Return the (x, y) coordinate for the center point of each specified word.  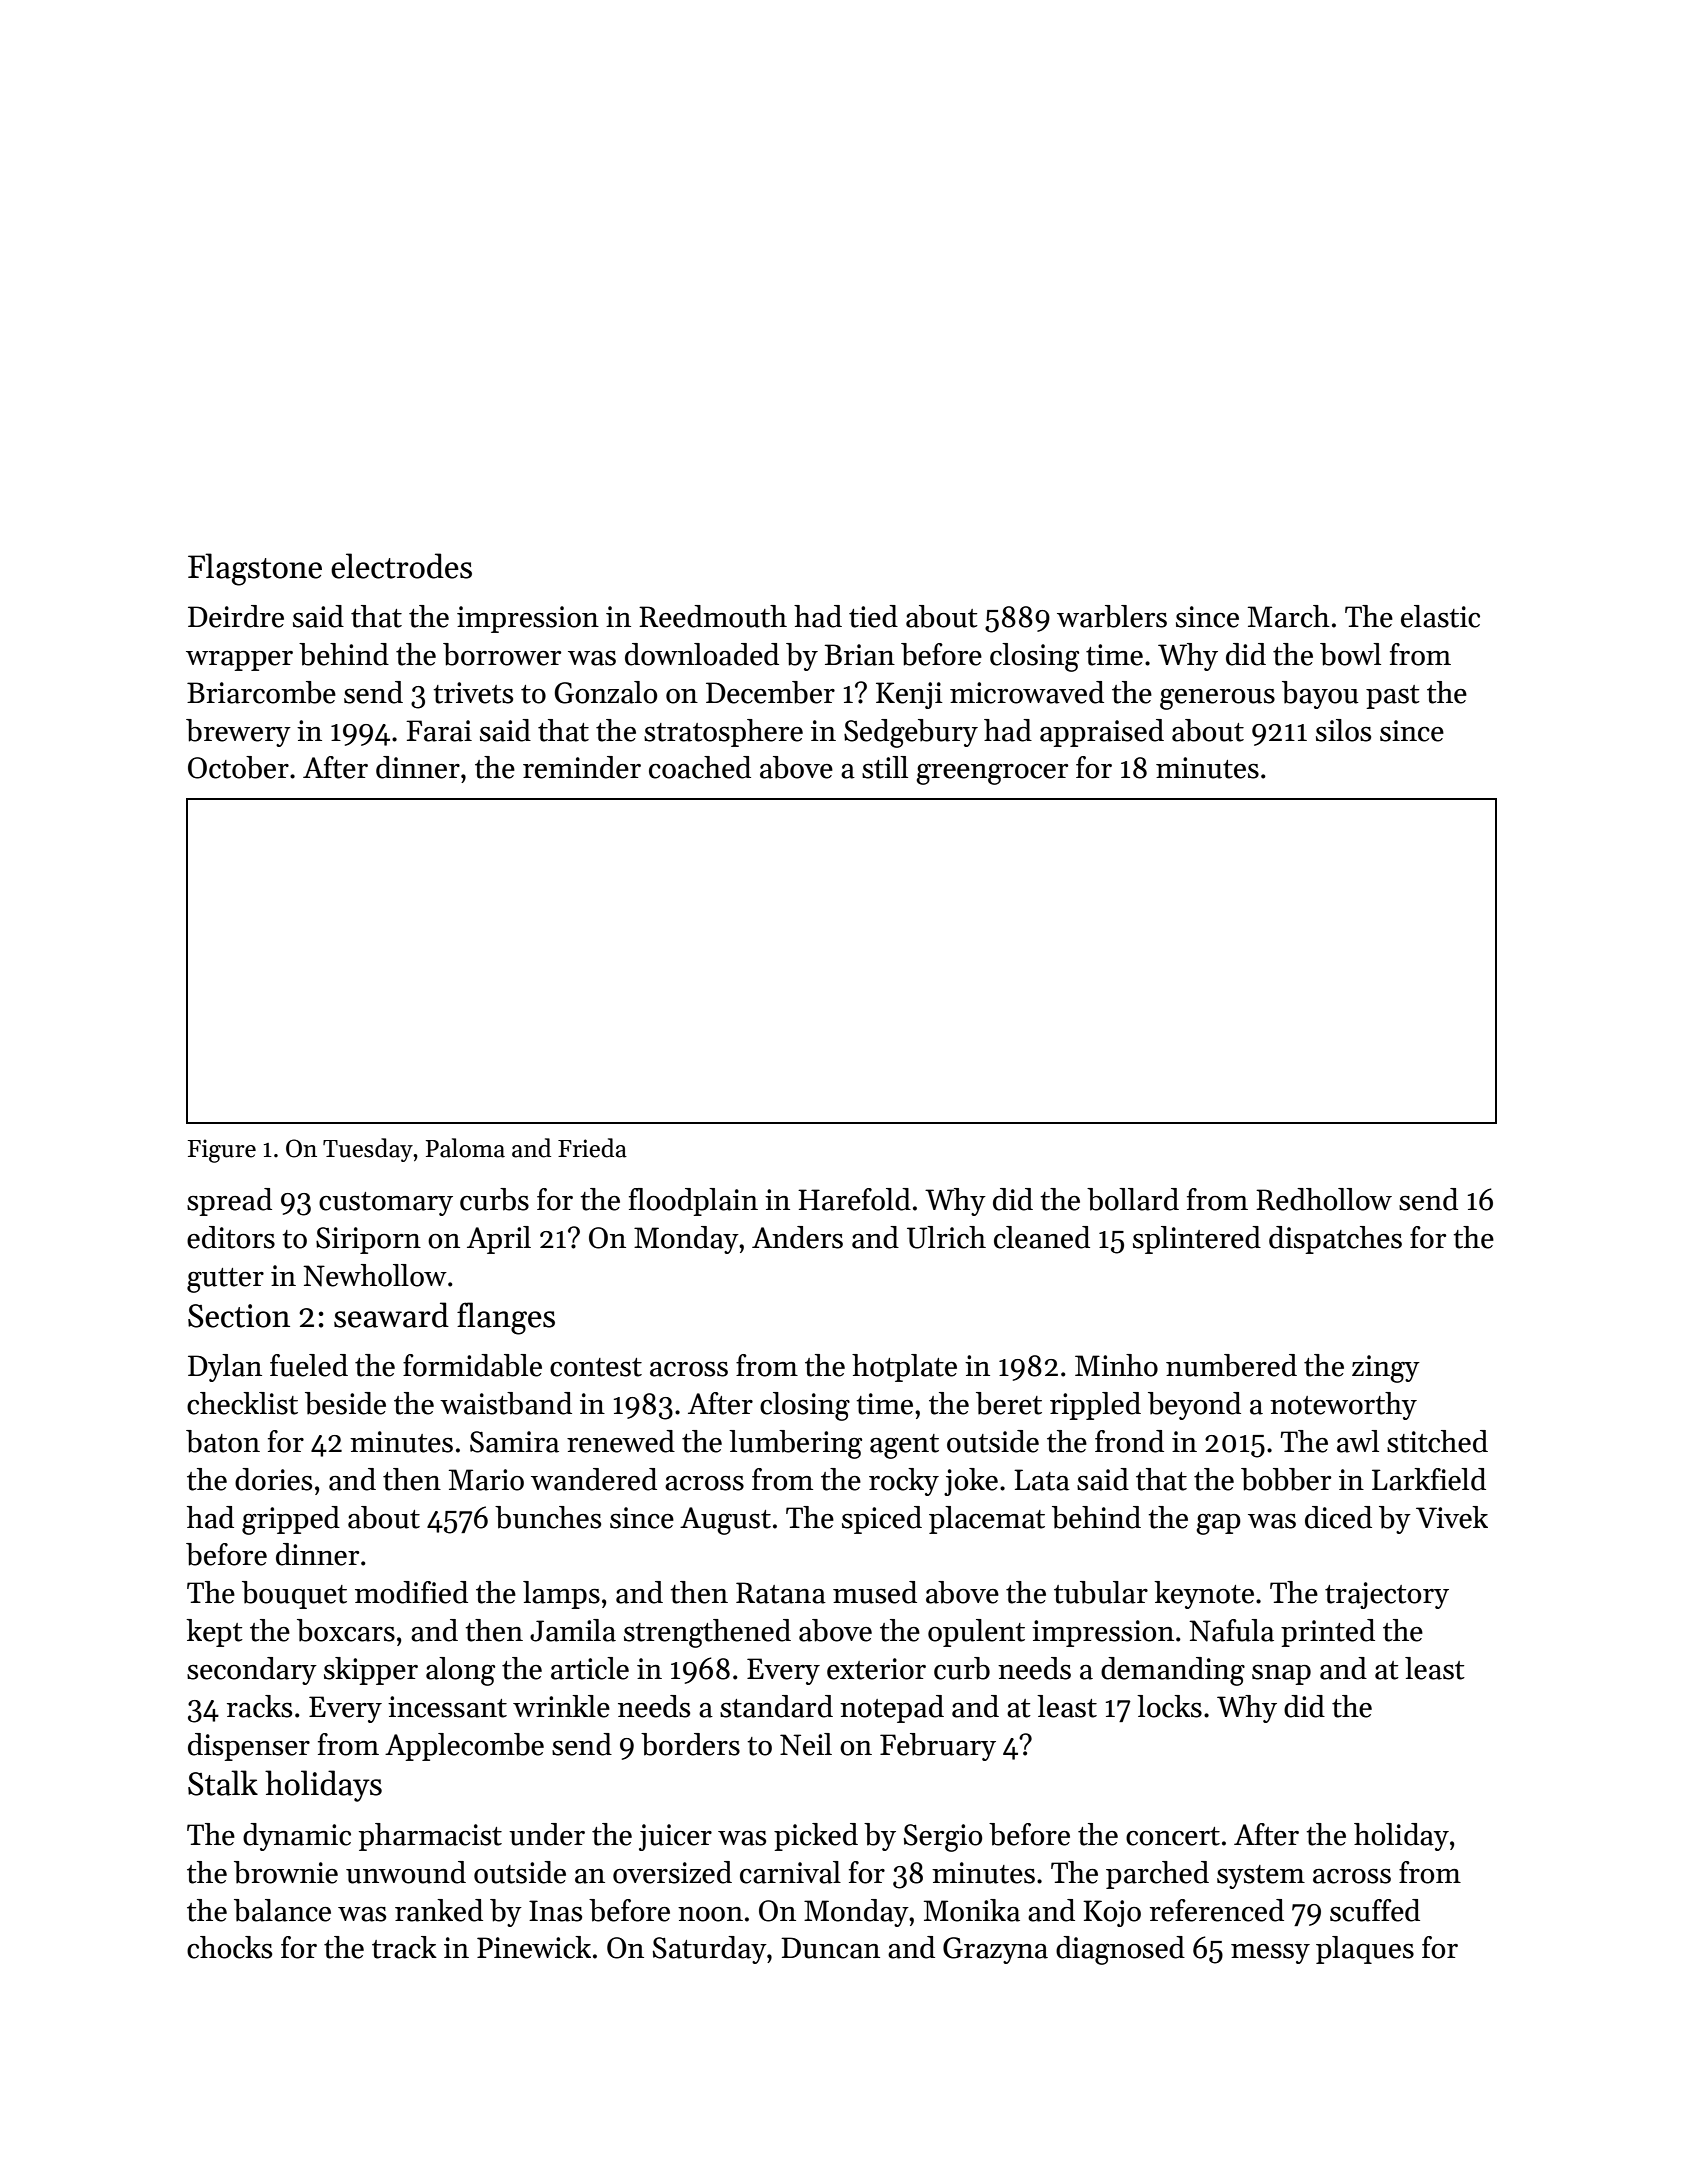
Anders (797, 1237)
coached (700, 767)
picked (816, 1837)
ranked (439, 1910)
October (238, 767)
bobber (1286, 1479)
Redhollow (1324, 1199)
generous (1217, 699)
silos (1343, 730)
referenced (1217, 1910)
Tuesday (368, 1150)
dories (273, 1479)
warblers (1112, 616)
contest (596, 1367)
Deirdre (236, 616)
